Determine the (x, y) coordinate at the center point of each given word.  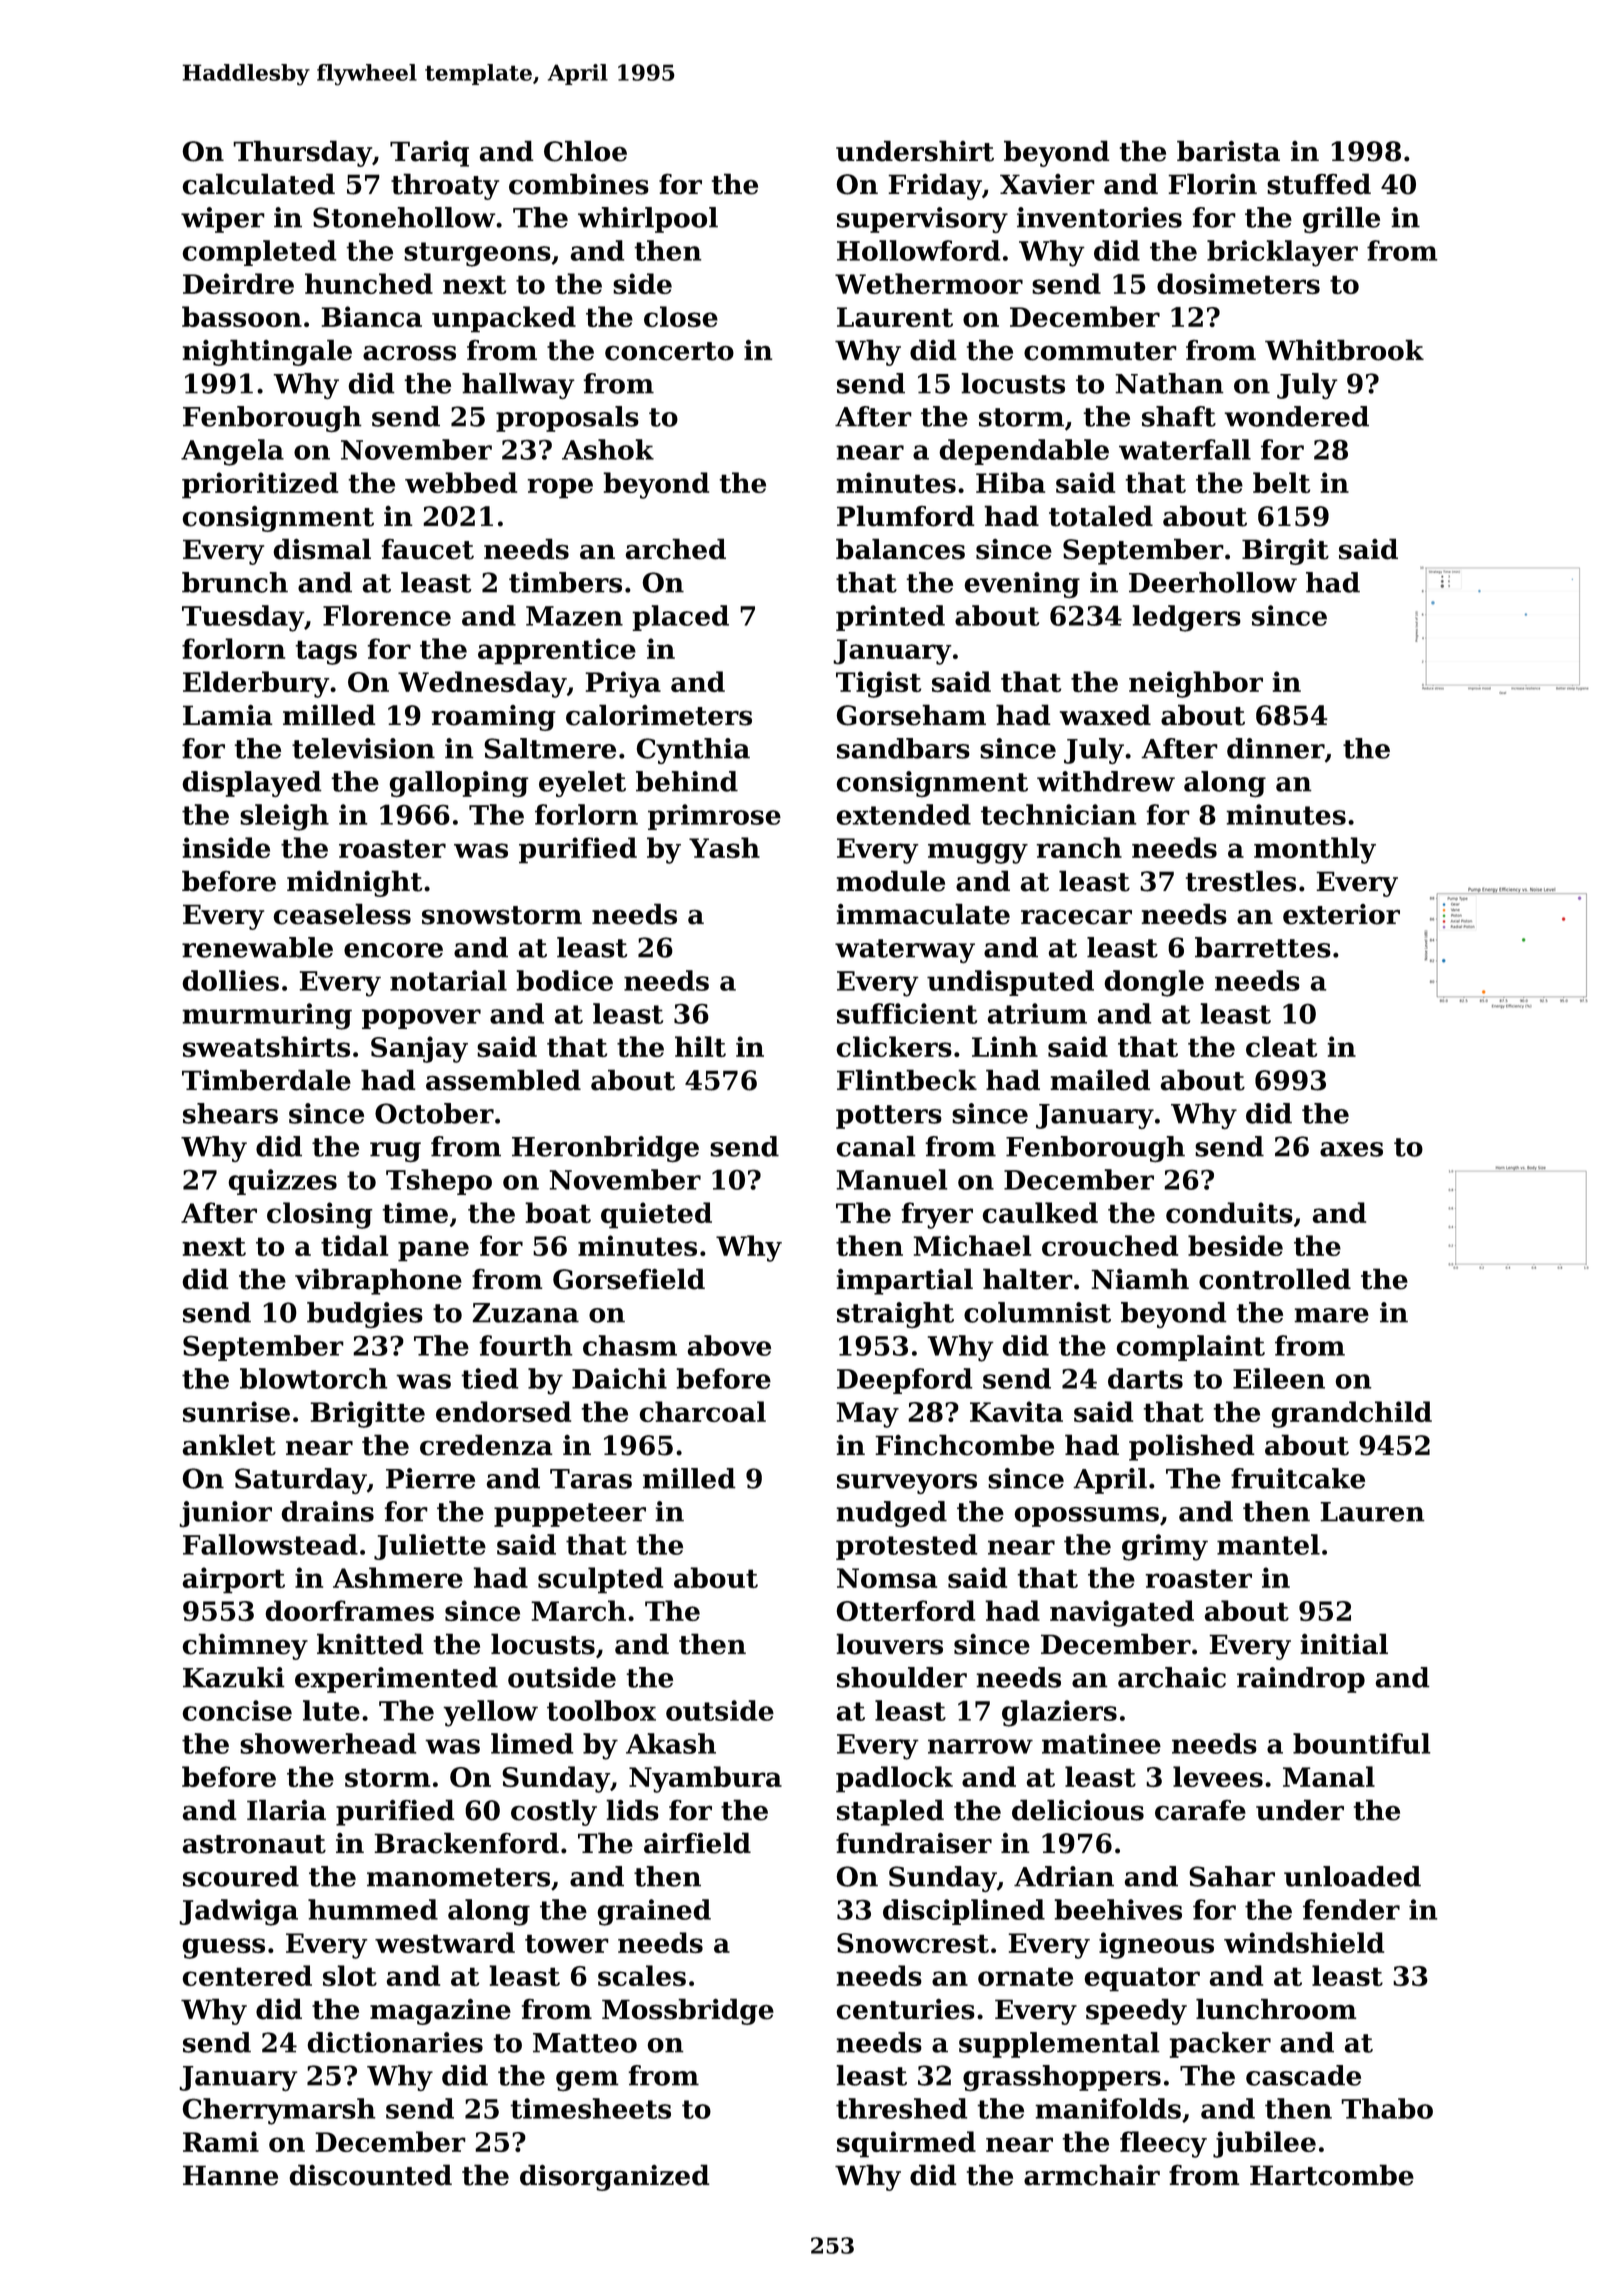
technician (1059, 814)
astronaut (254, 1844)
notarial (448, 980)
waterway (905, 951)
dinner (1276, 748)
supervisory (922, 220)
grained (654, 1912)
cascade (1303, 2075)
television (363, 748)
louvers (889, 1644)
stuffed (1319, 184)
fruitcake (1298, 1478)
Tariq (429, 154)
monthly (1315, 850)
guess (223, 1948)
